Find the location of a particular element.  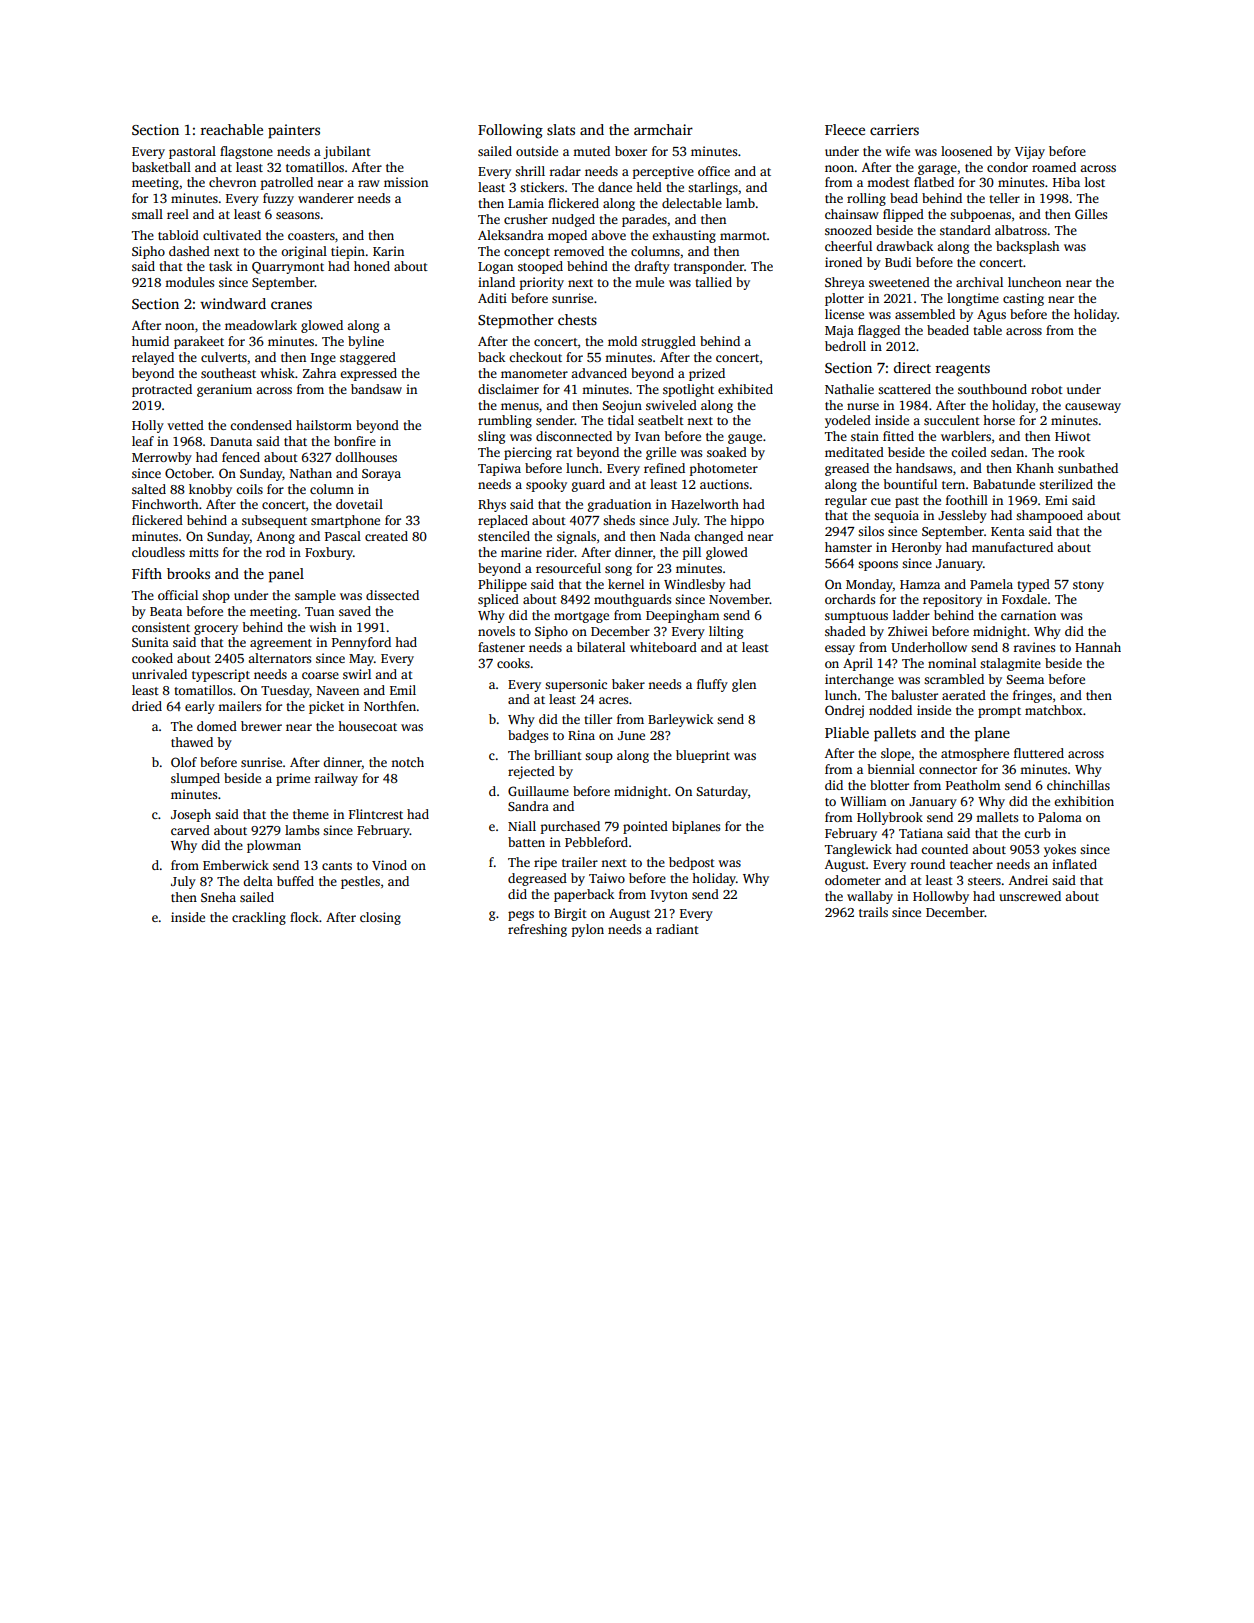

grille is located at coordinates (661, 453).
